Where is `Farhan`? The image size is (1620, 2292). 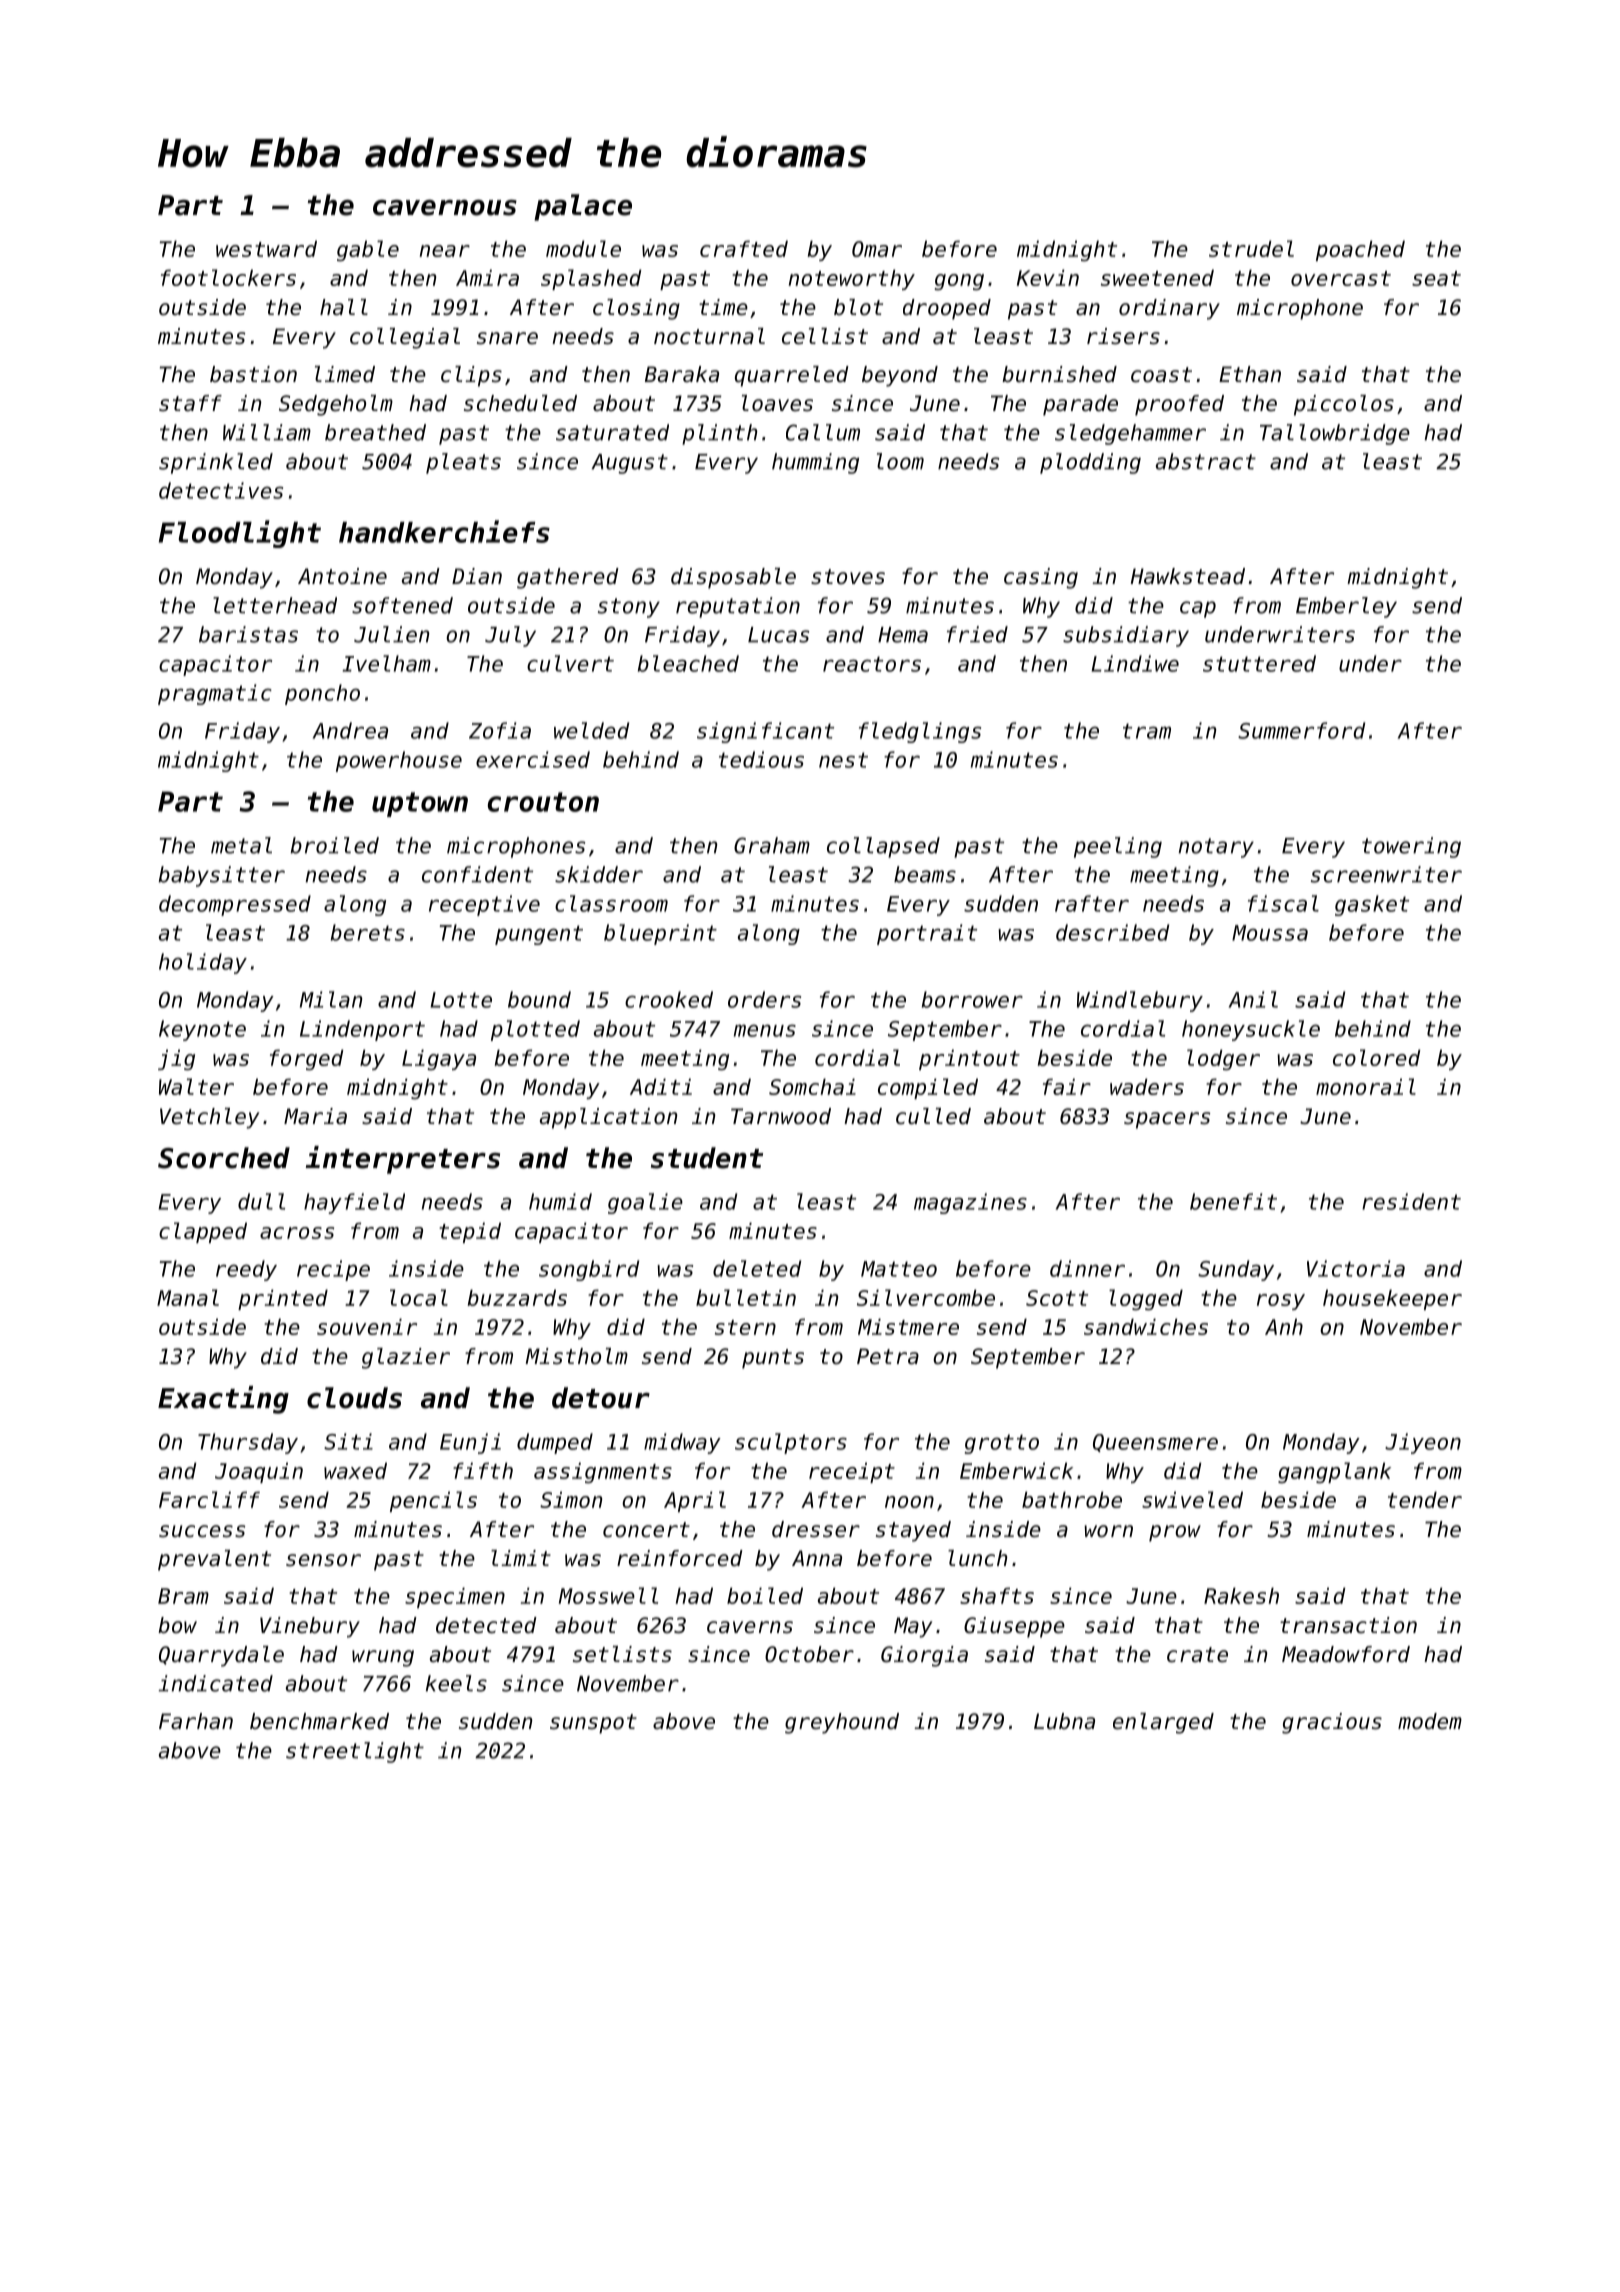
Farhan is located at coordinates (196, 1721).
